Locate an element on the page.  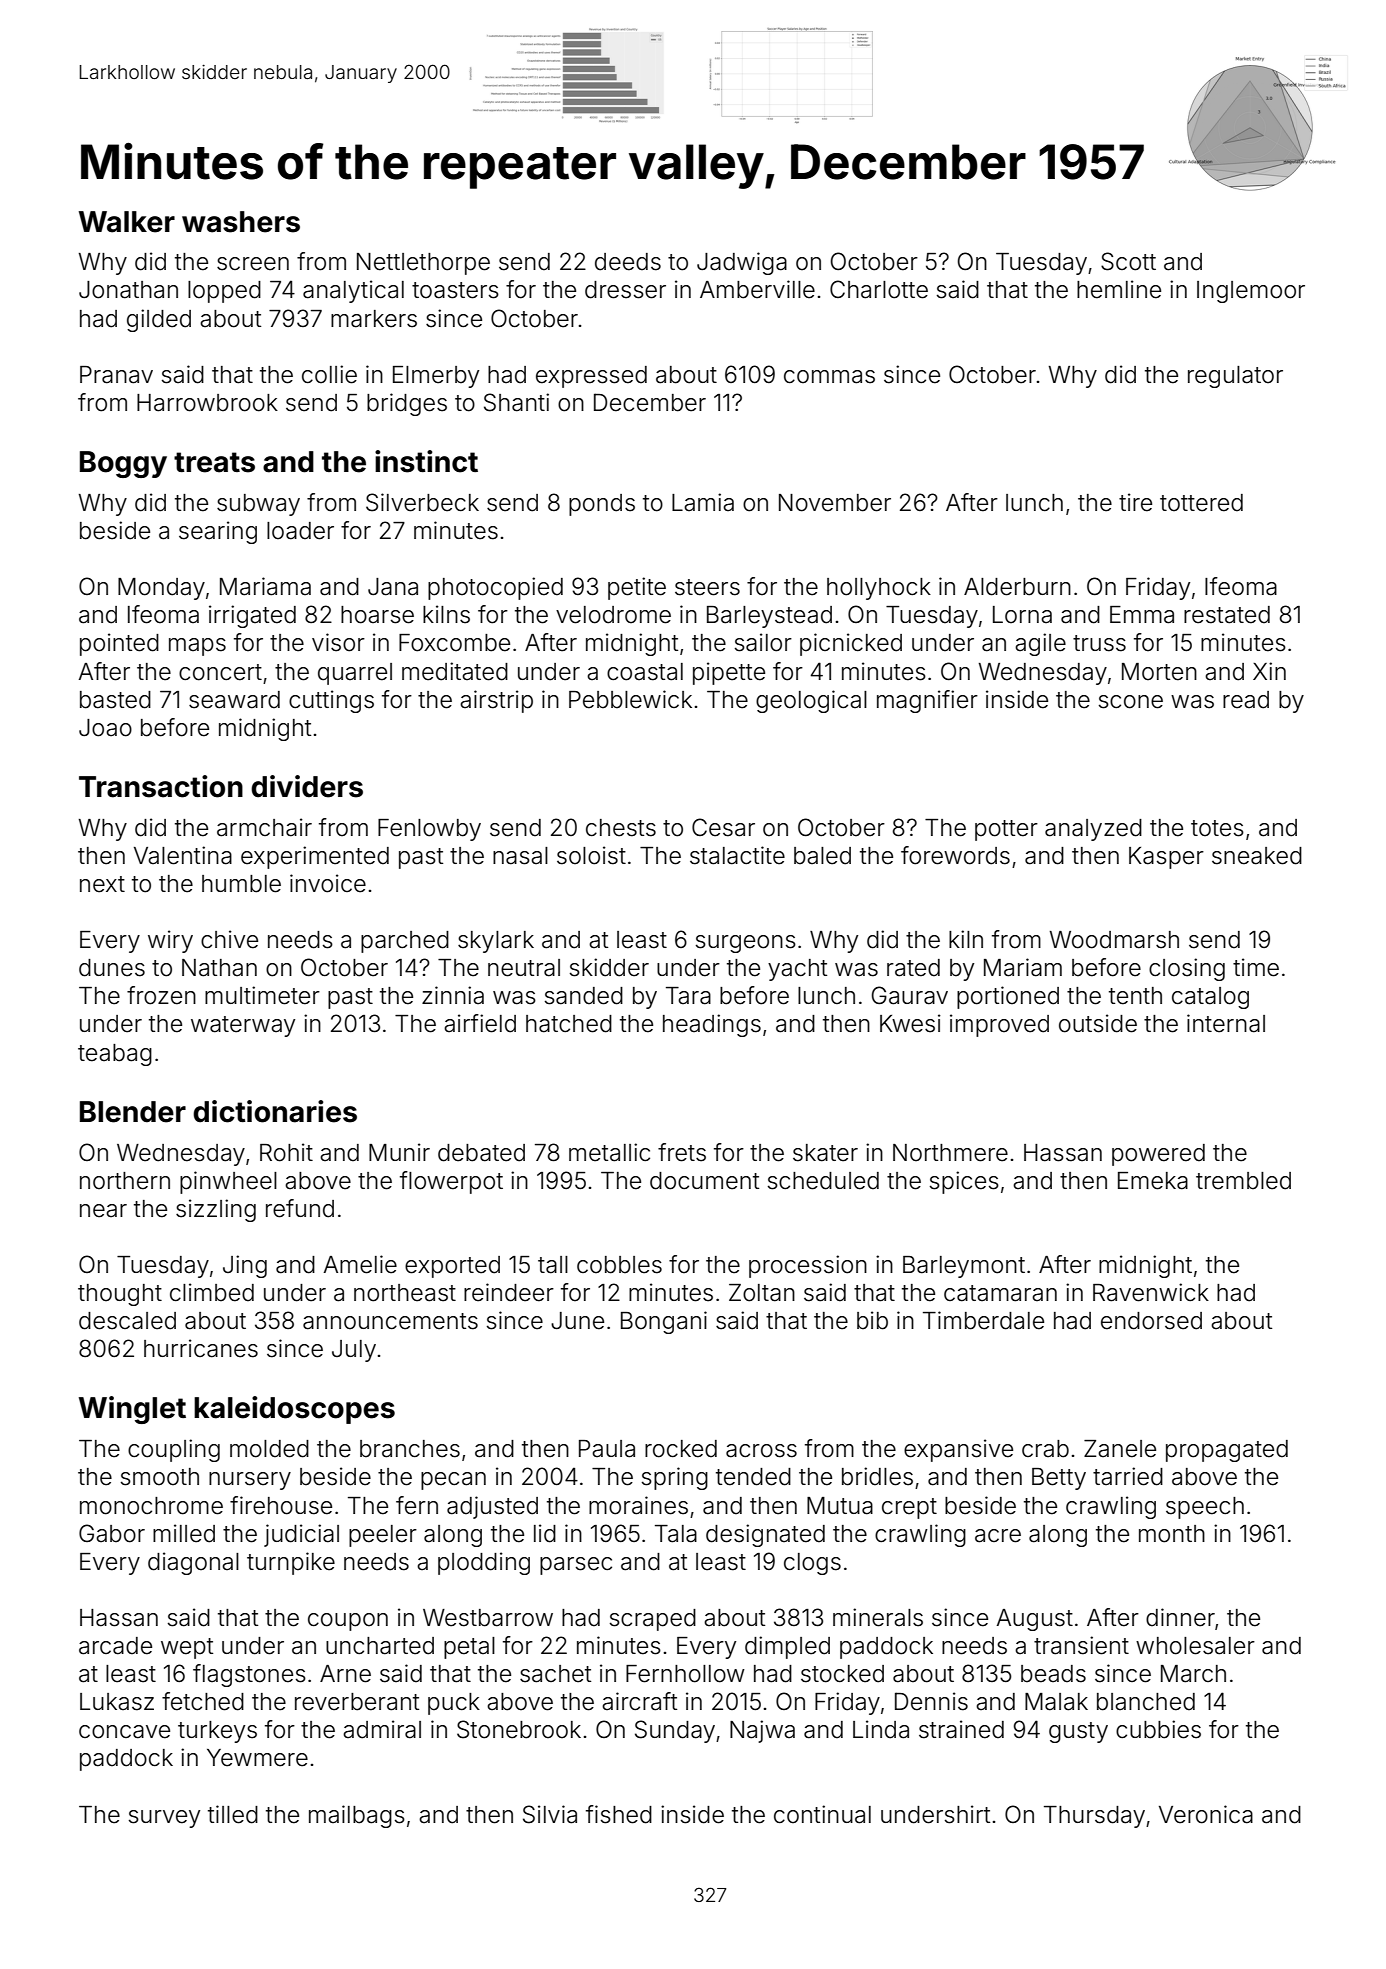
washers is located at coordinates (241, 222).
